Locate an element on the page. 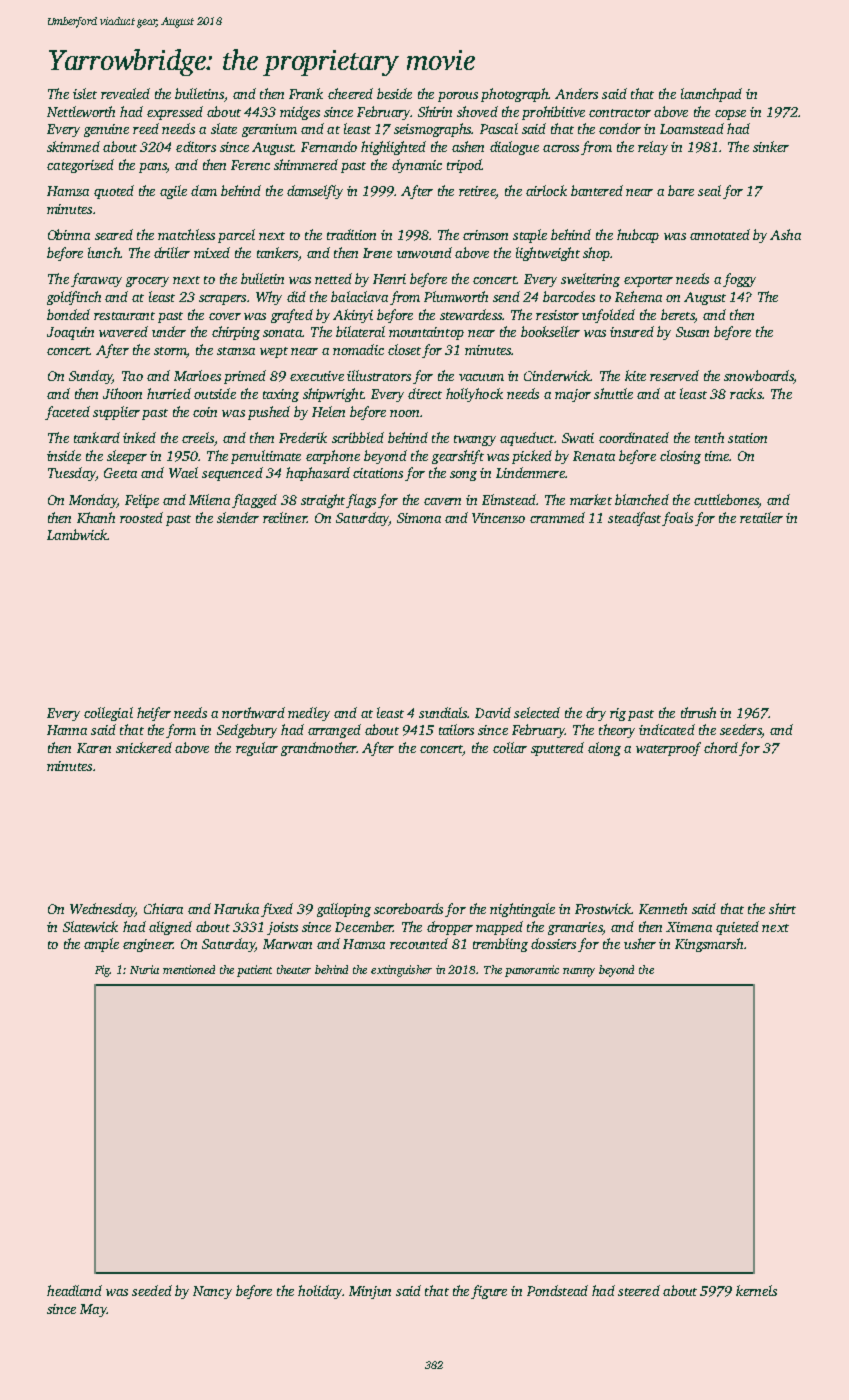 The width and height of the document is (849, 1400). racks is located at coordinates (746, 393).
